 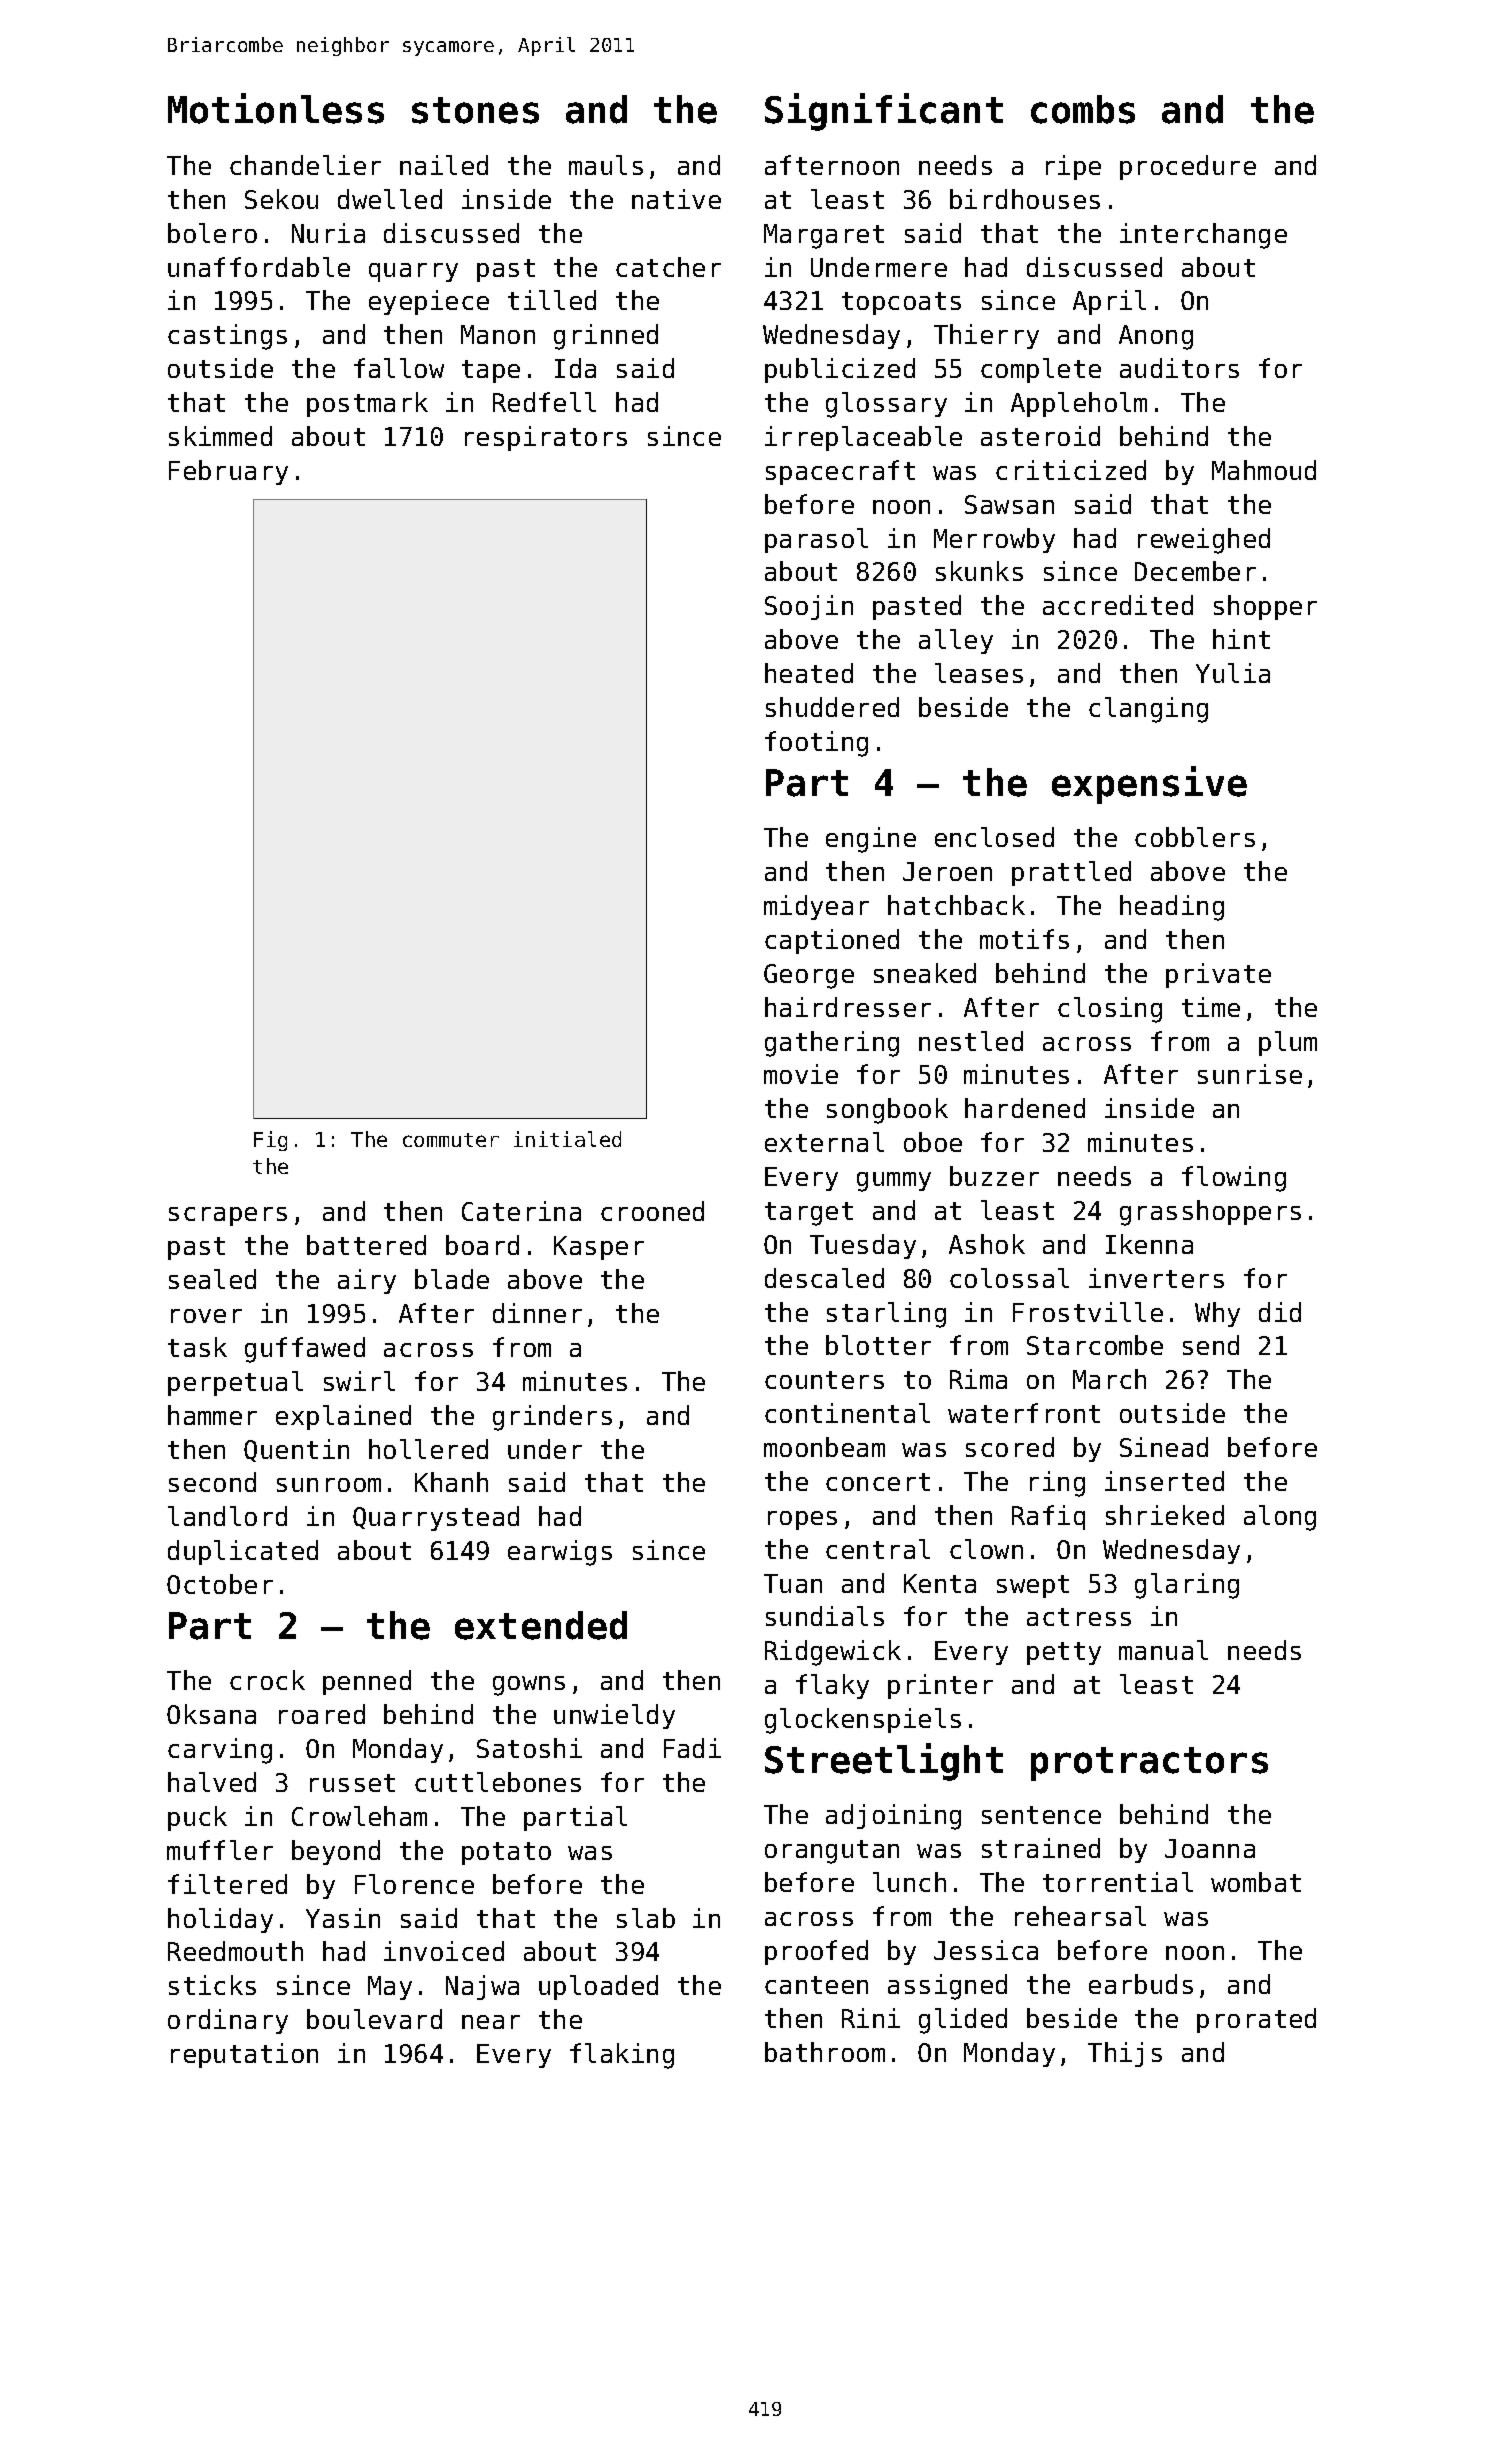 I want to click on earwigs, so click(x=560, y=1553).
